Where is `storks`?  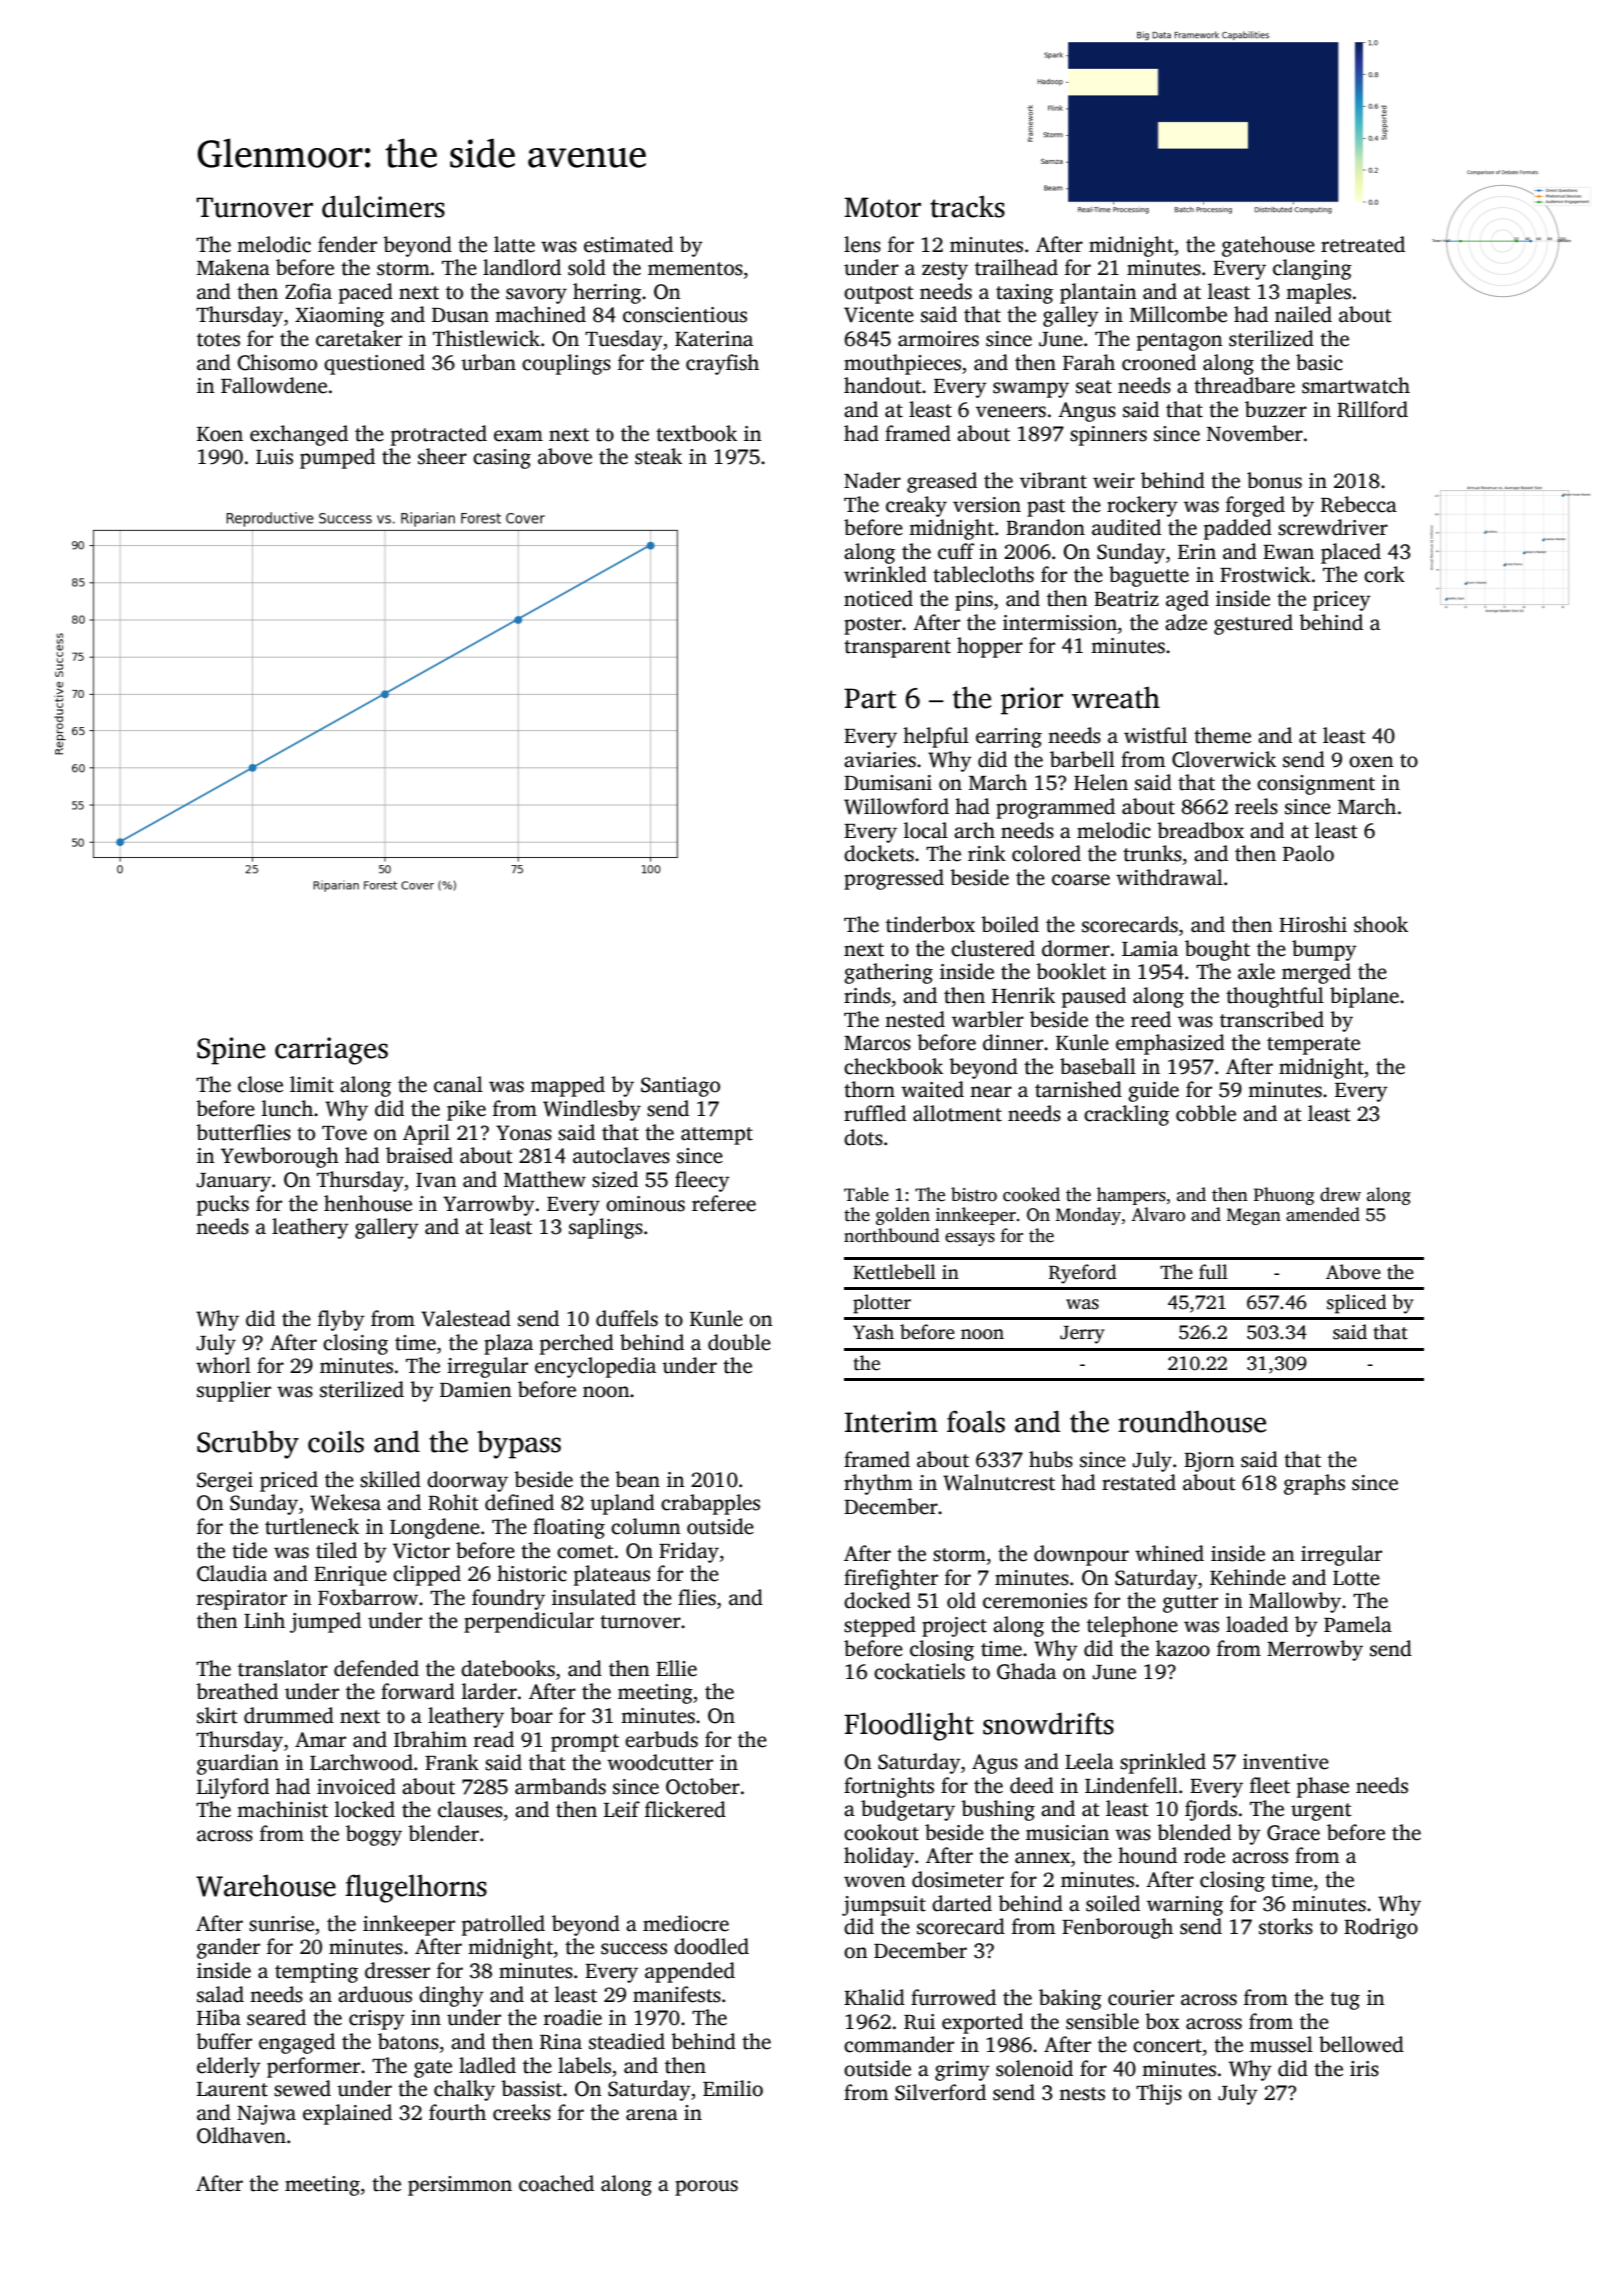
storks is located at coordinates (1286, 1926).
